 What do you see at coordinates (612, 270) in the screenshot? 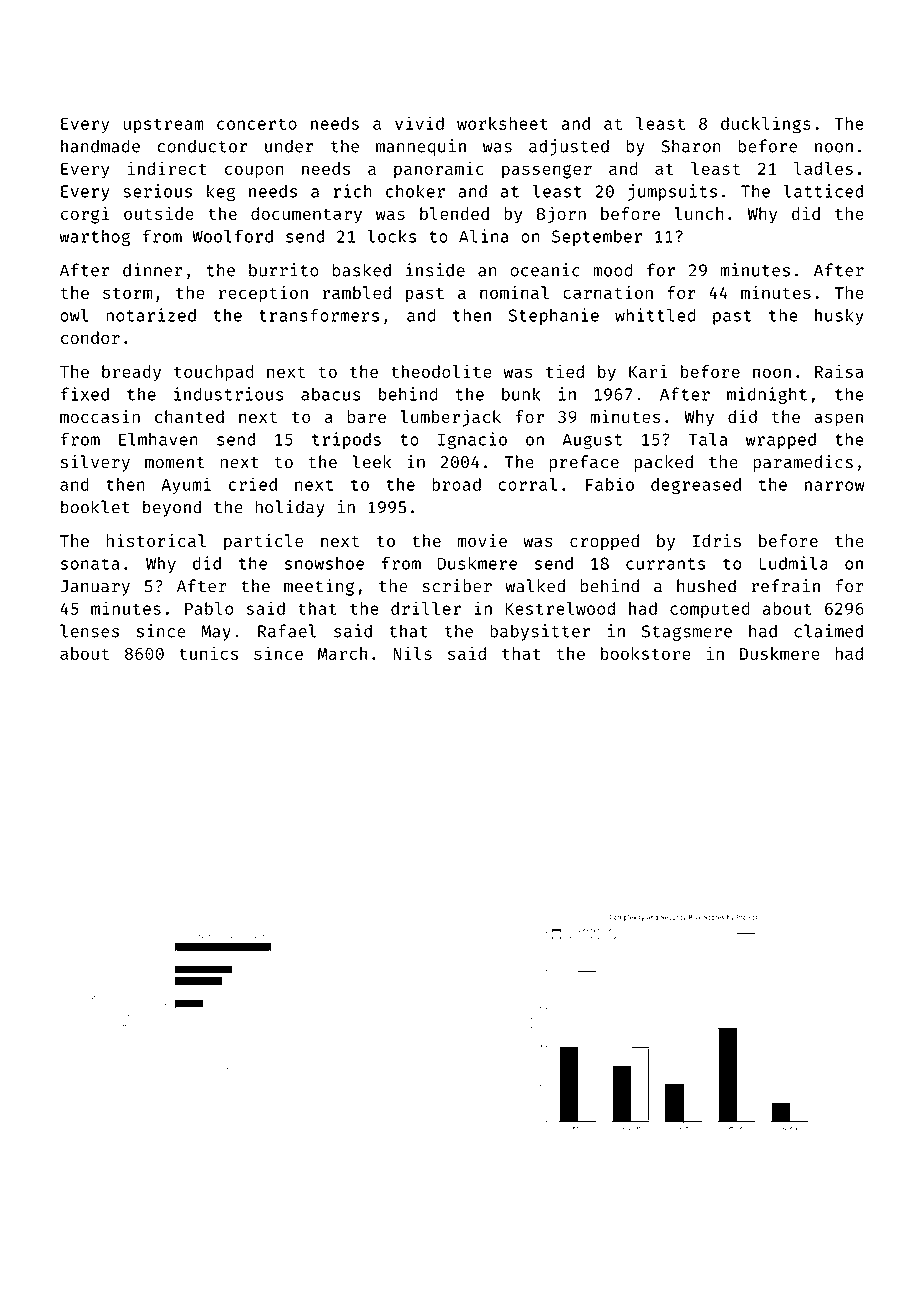
I see `mood` at bounding box center [612, 270].
